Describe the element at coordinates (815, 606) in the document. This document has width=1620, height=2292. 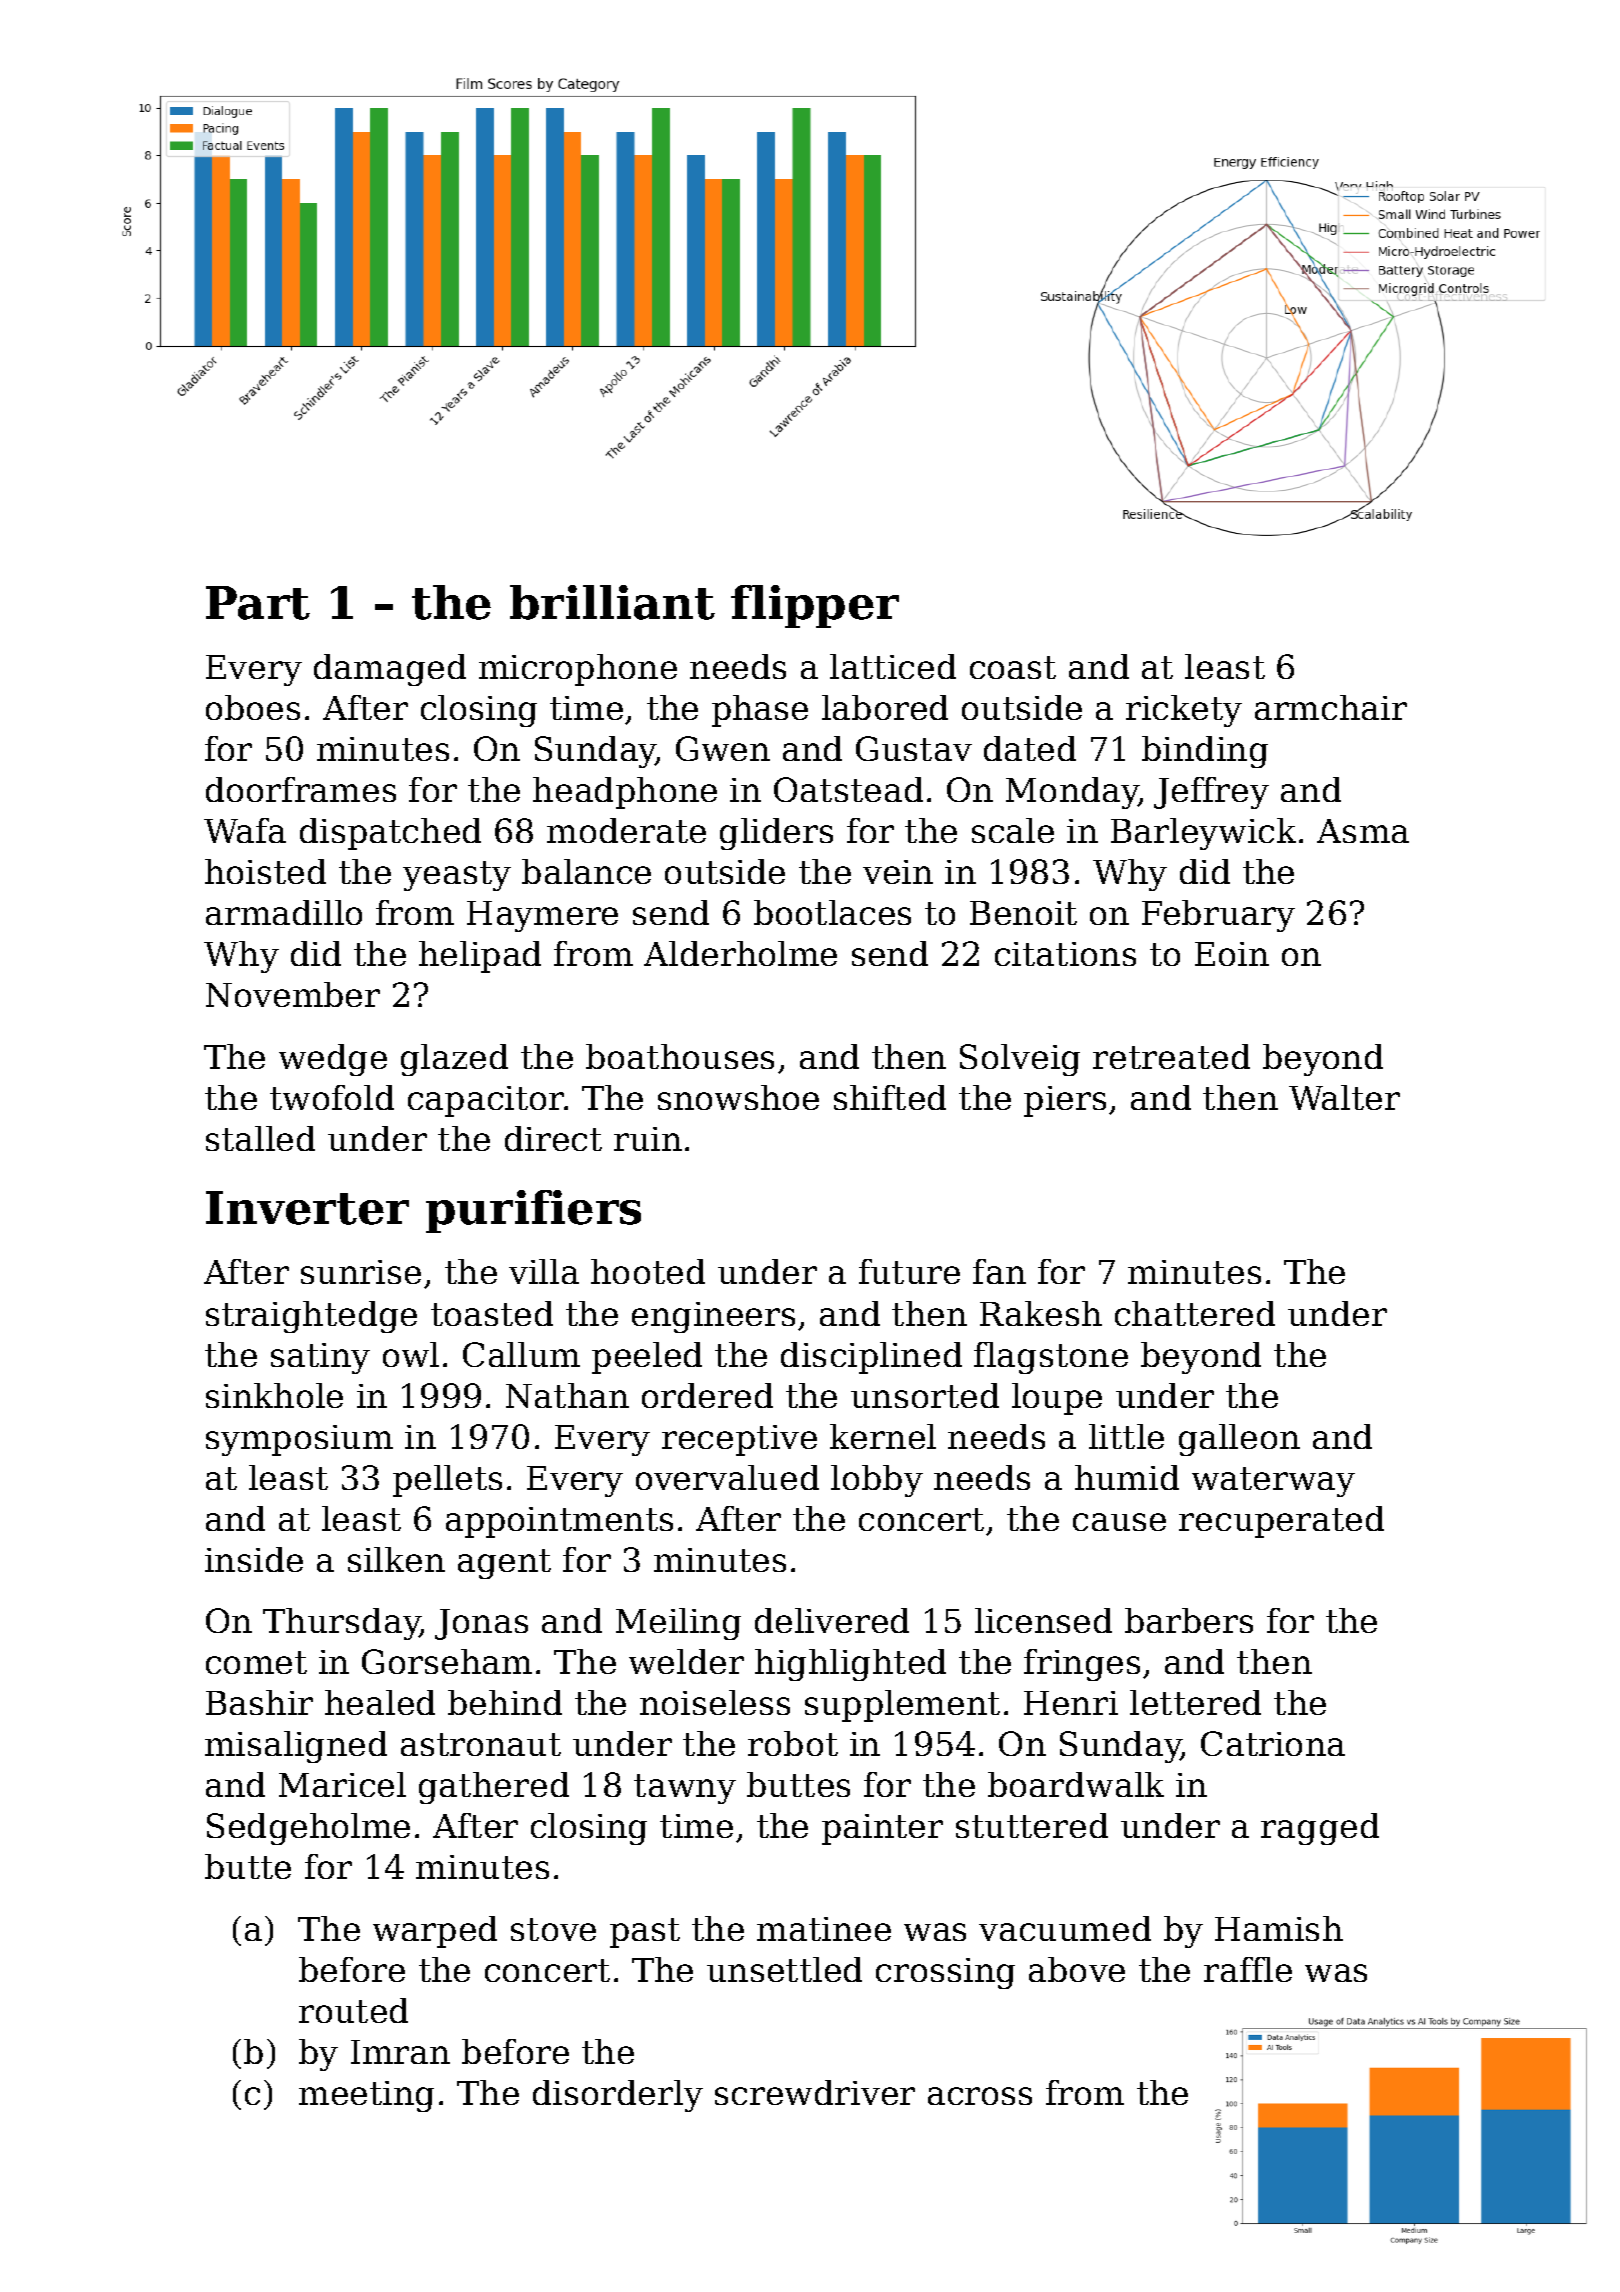
I see `flipper` at that location.
